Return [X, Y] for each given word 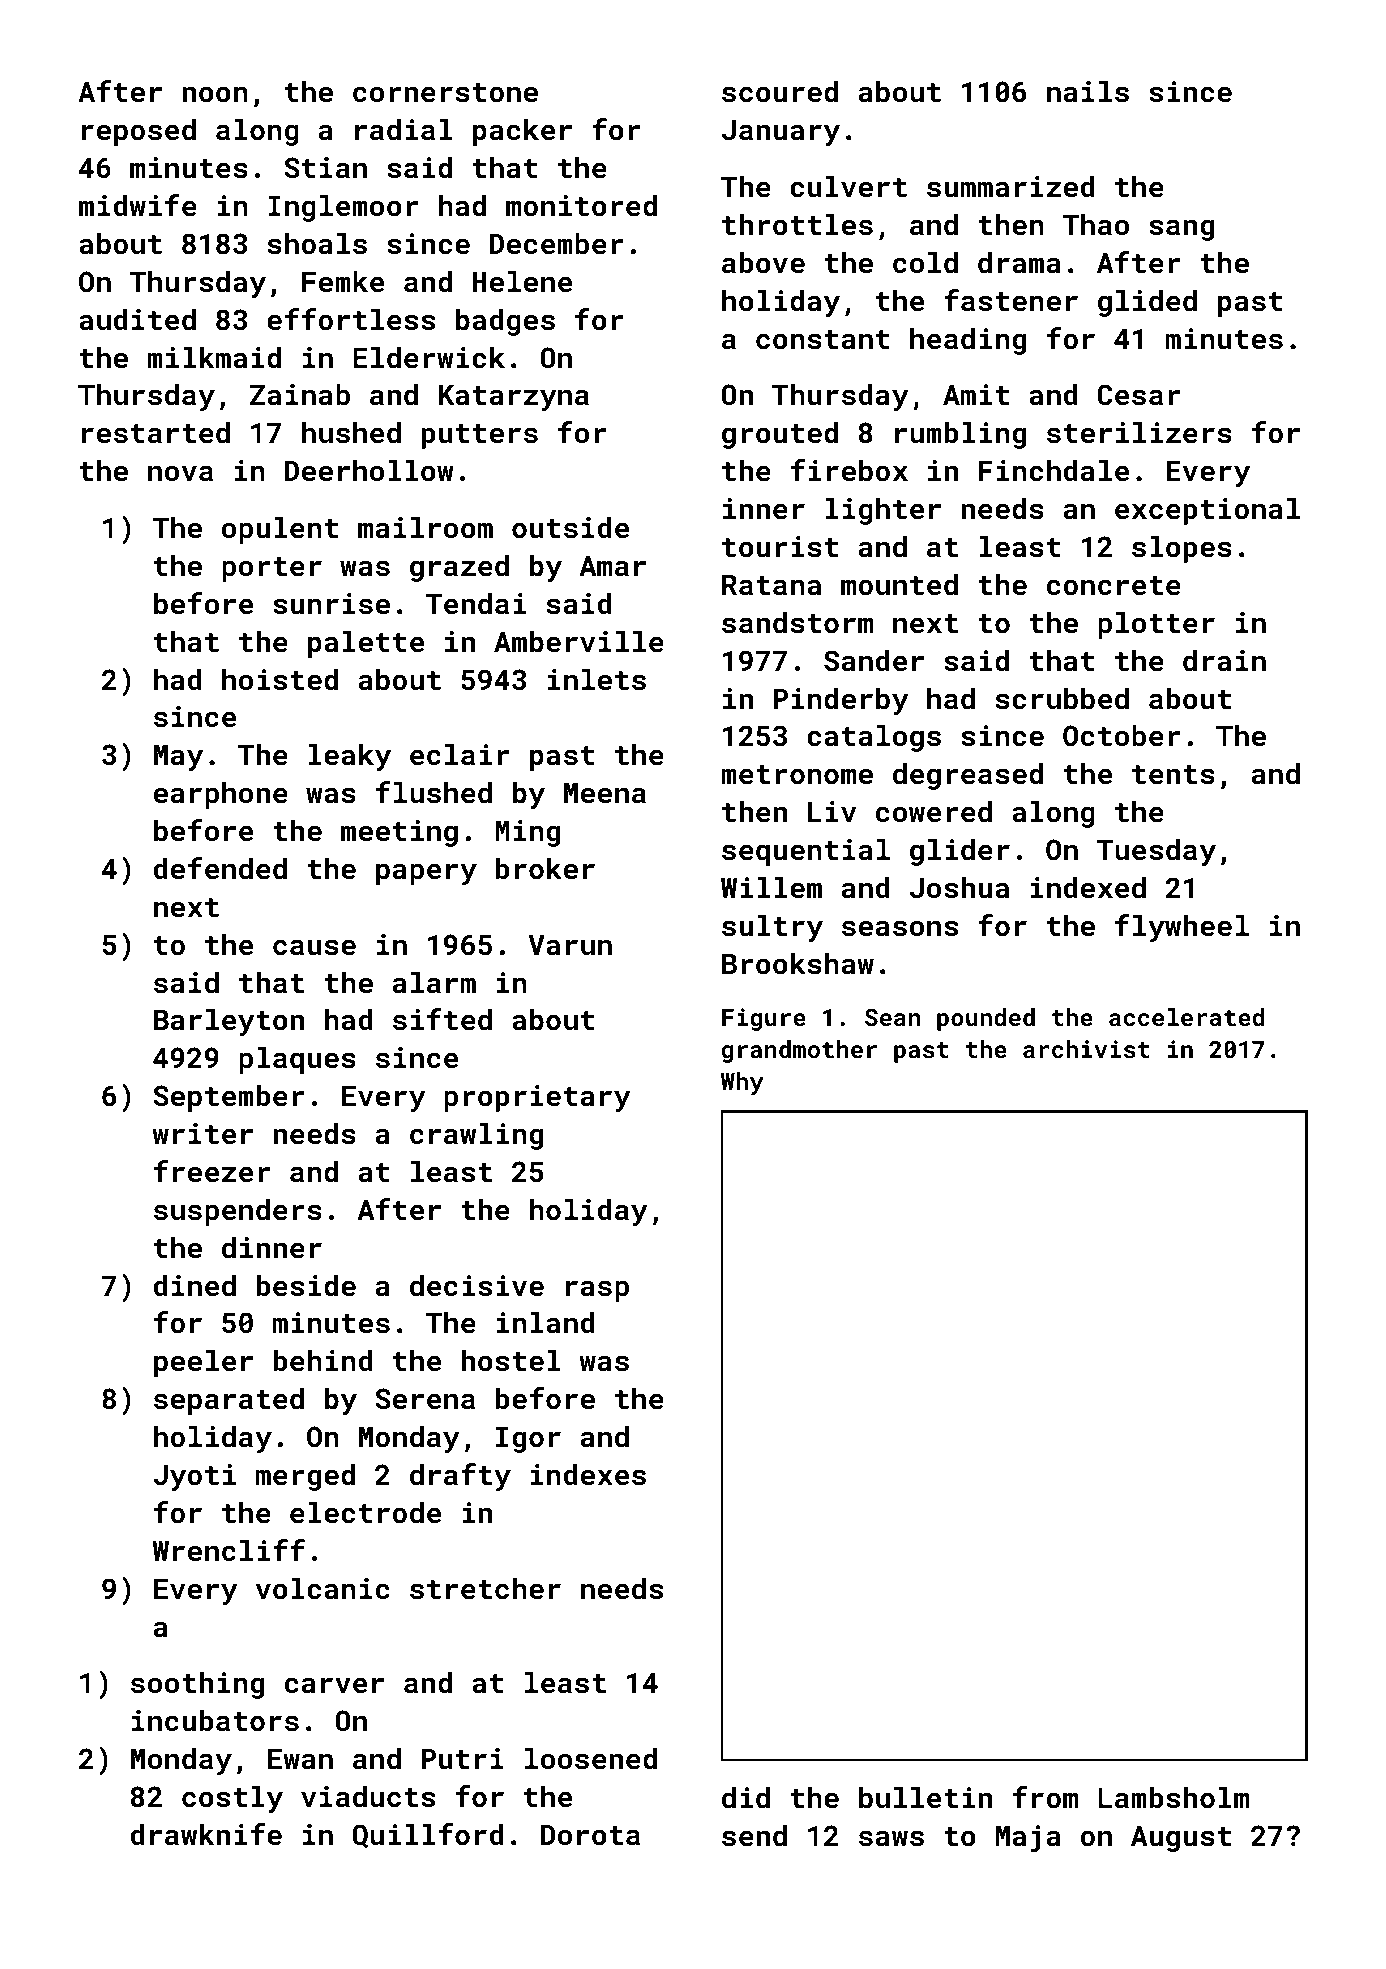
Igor [528, 1440]
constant [823, 340]
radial [404, 129]
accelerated [1186, 1017]
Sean [892, 1017]
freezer [212, 1171]
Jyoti [195, 1477]
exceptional [1207, 511]
